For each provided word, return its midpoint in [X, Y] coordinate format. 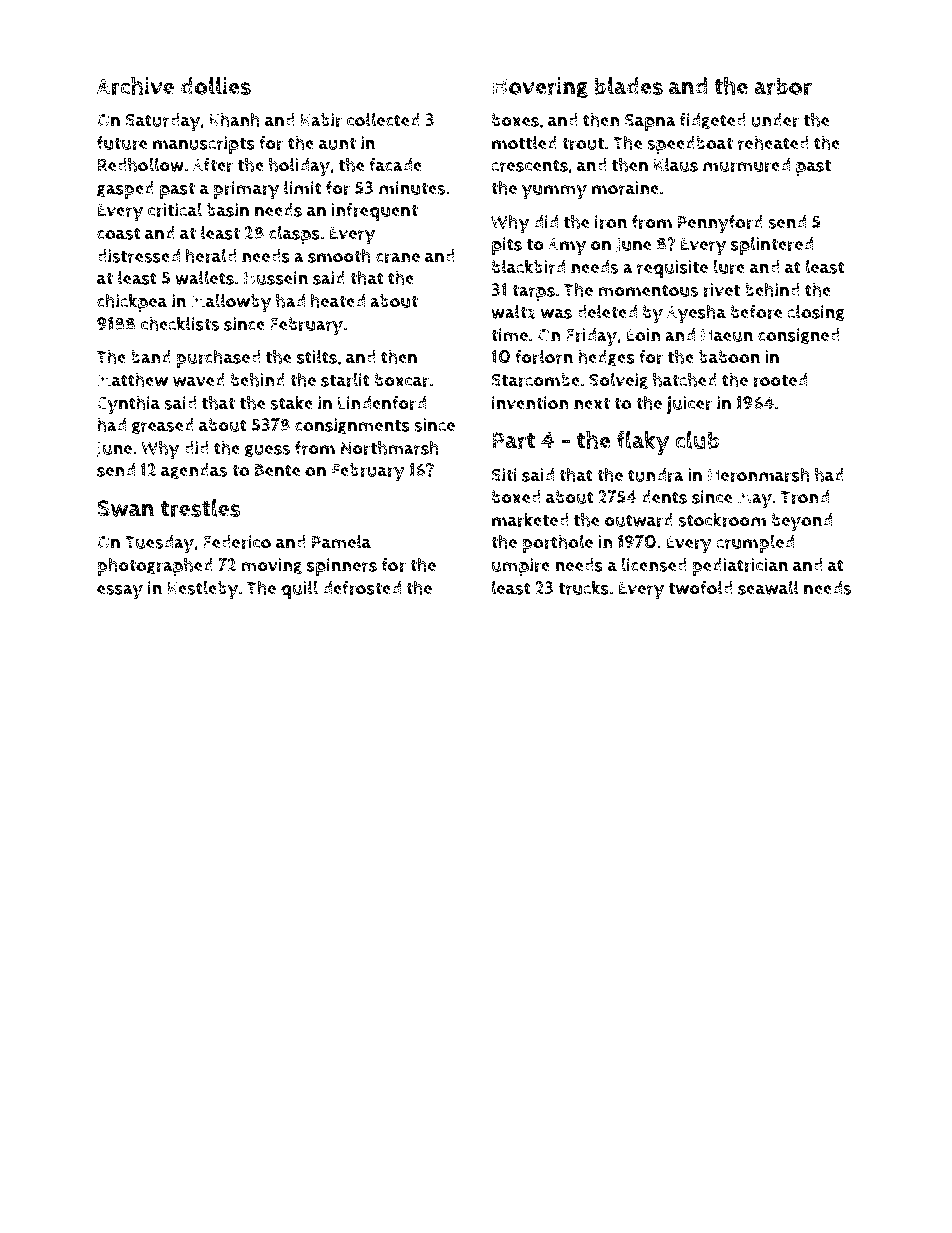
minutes [412, 188]
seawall [768, 587]
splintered [772, 245]
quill [299, 589]
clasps [294, 234]
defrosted [362, 588]
